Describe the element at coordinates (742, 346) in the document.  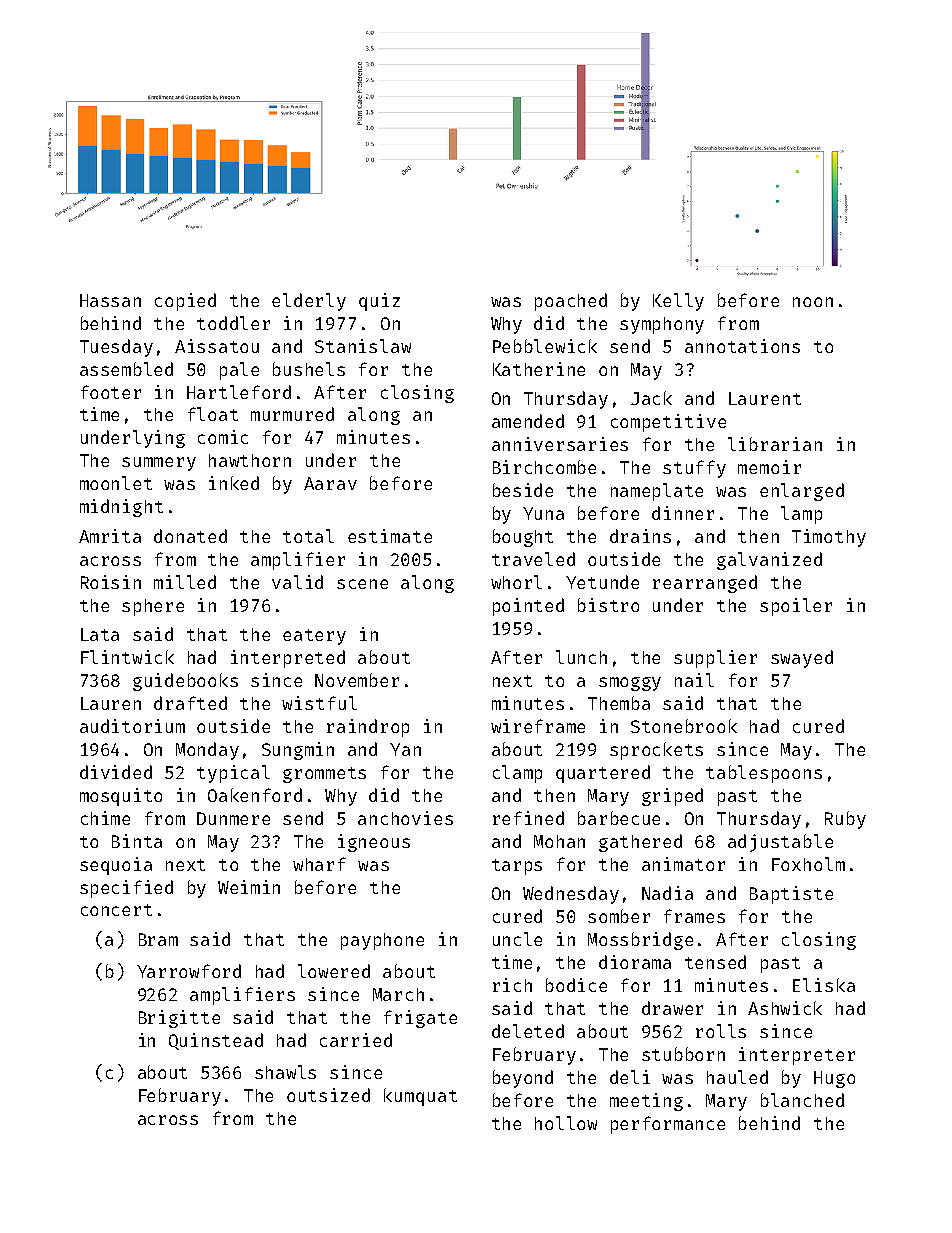
I see `annotations` at that location.
